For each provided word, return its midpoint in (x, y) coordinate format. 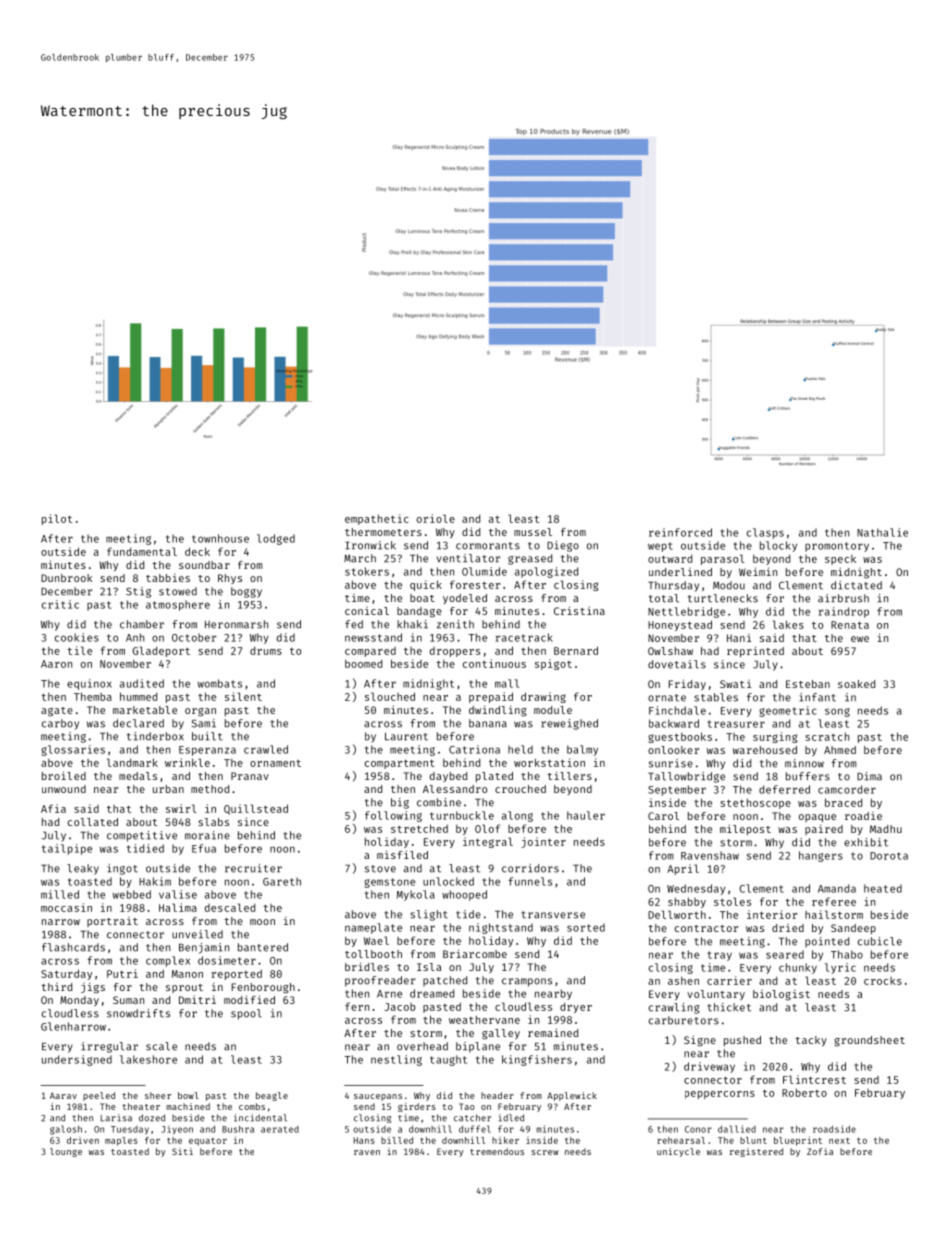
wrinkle (187, 762)
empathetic (377, 519)
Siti (182, 1151)
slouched (390, 696)
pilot (57, 519)
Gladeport (161, 651)
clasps (765, 533)
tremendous (497, 1151)
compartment (400, 764)
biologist (781, 995)
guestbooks (680, 737)
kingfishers (537, 1060)
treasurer (736, 724)
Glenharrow (73, 1026)
